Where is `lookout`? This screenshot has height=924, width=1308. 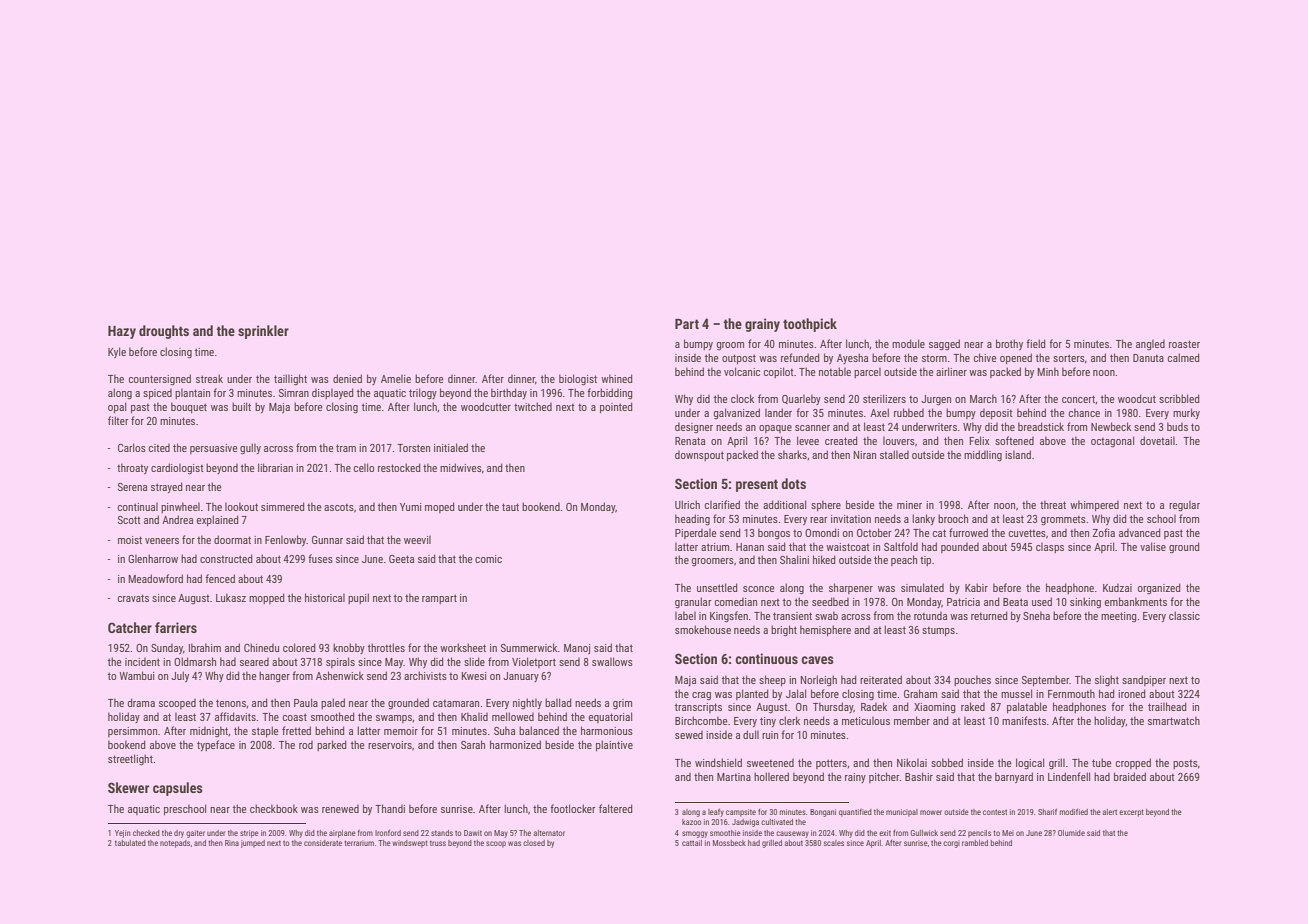 lookout is located at coordinates (241, 506).
